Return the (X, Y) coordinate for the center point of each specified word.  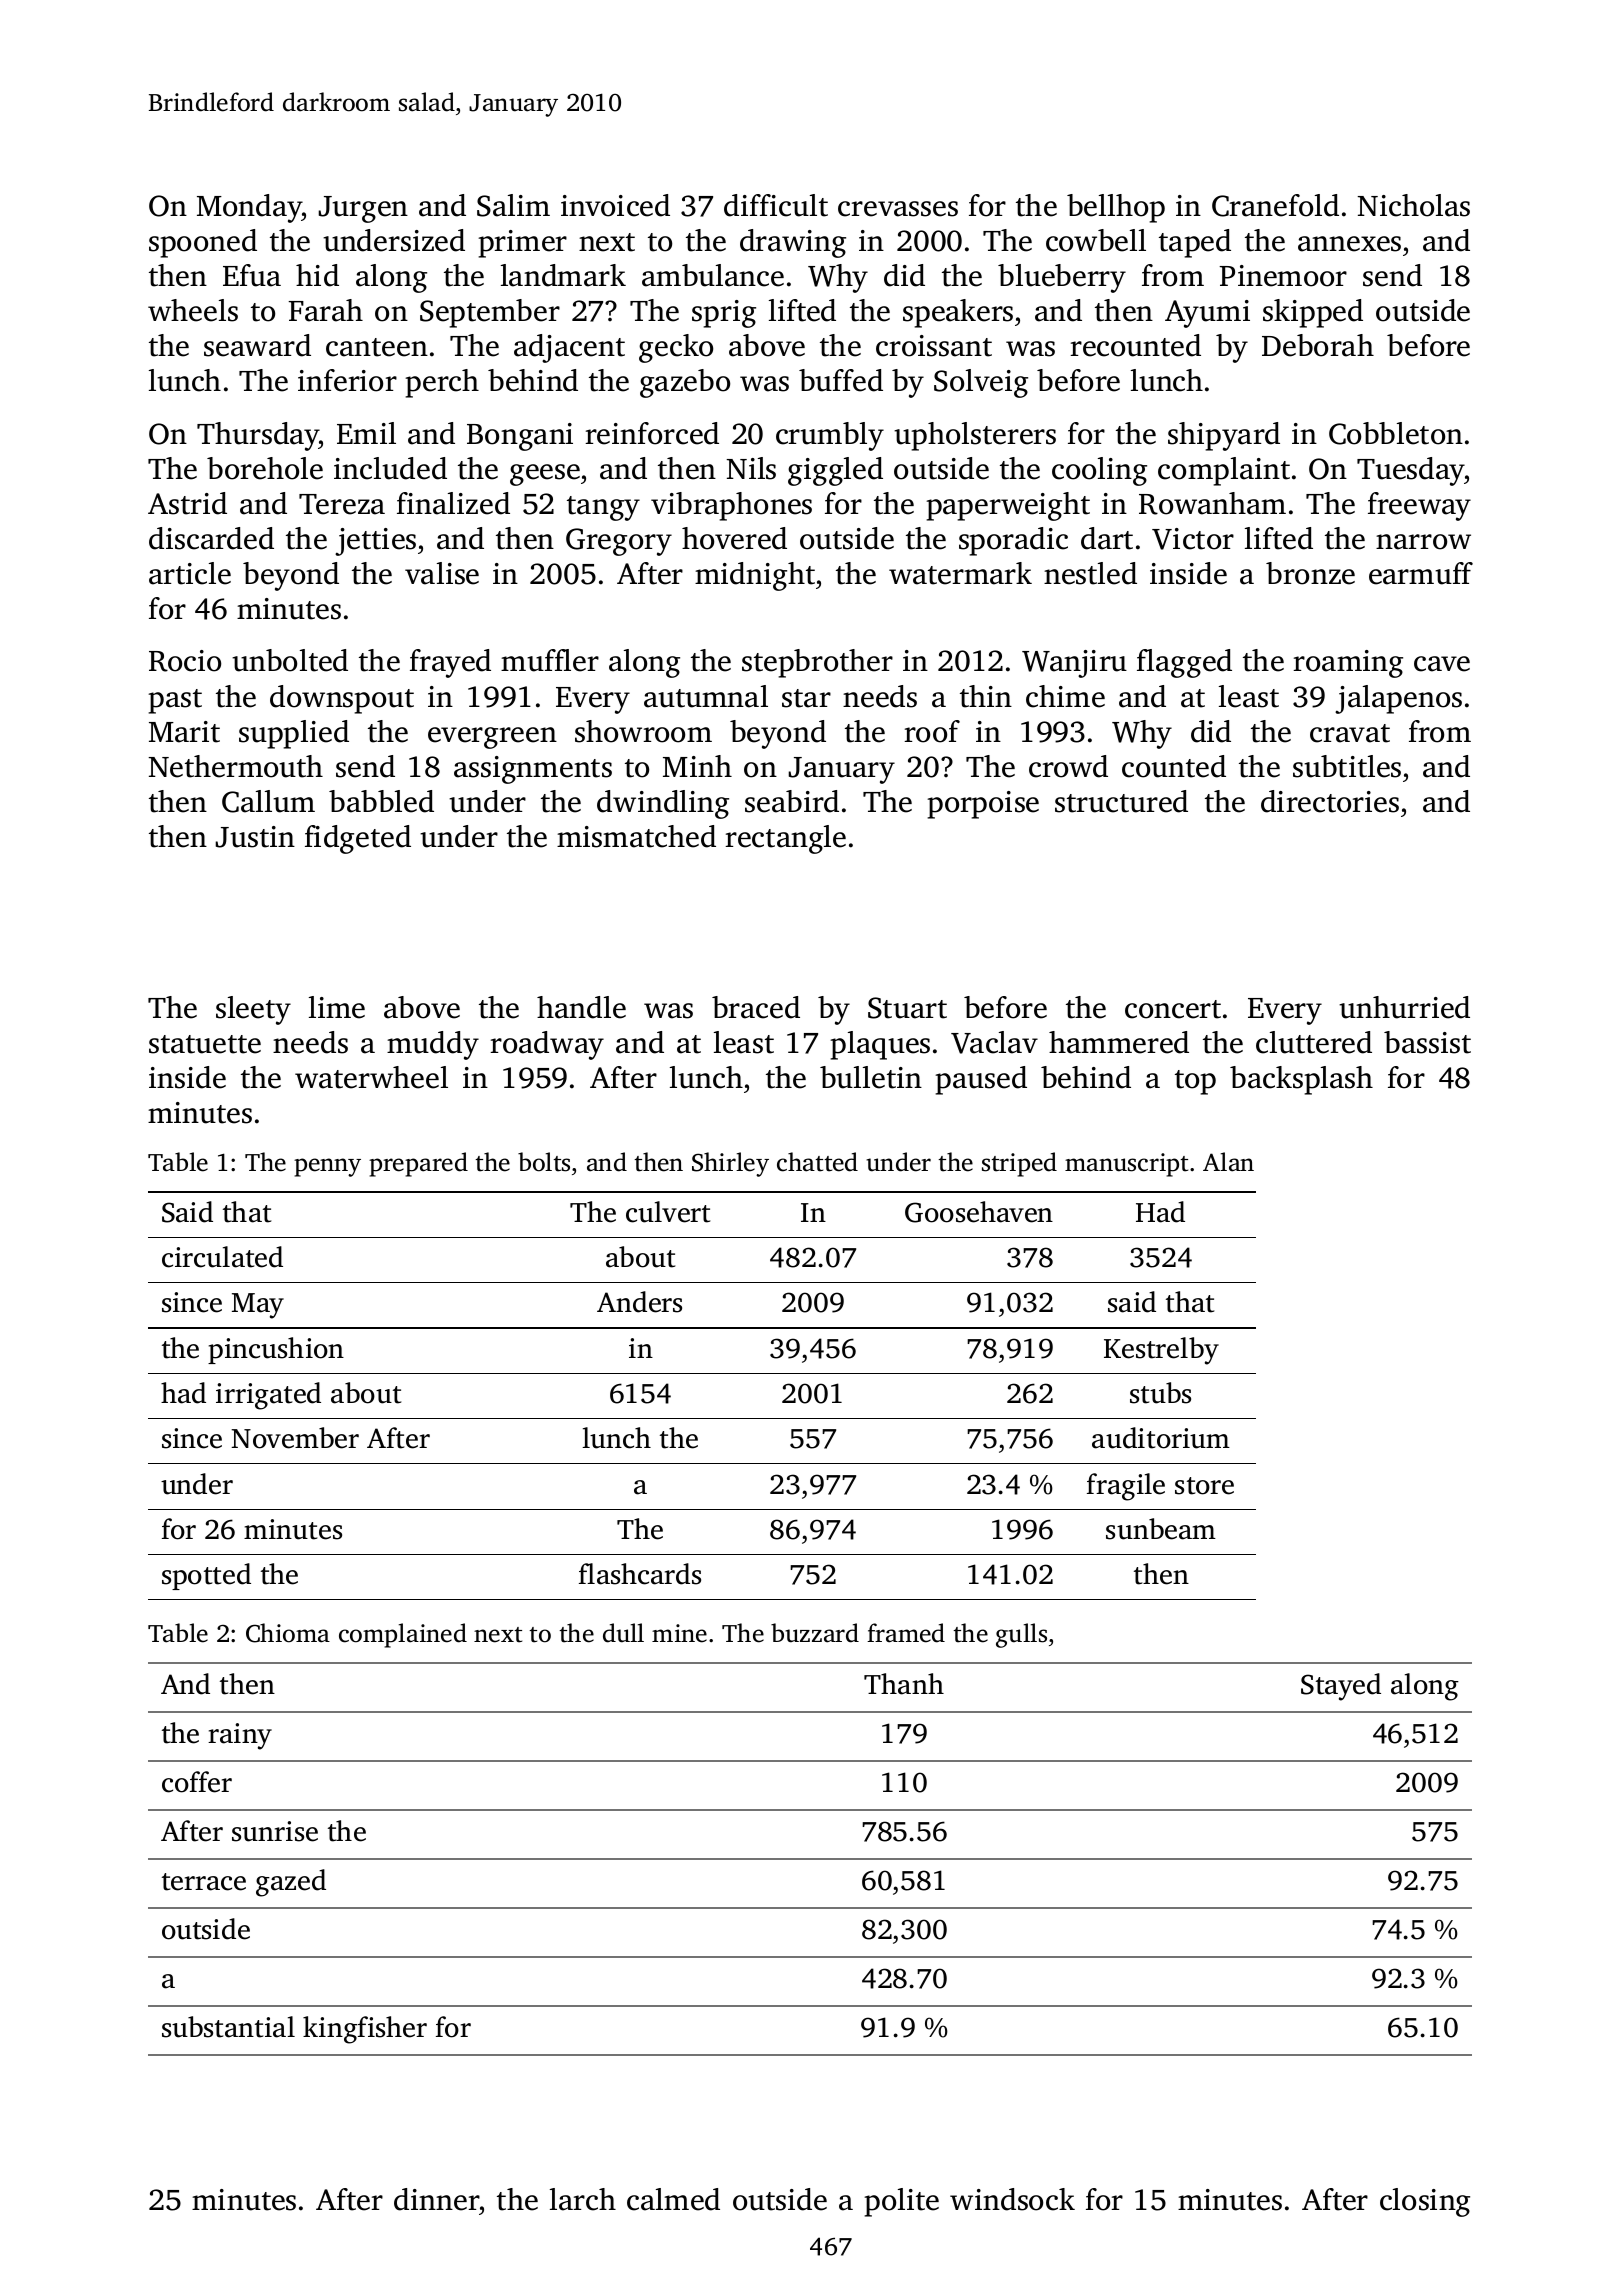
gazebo (685, 383)
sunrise (275, 1831)
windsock (1012, 2199)
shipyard (1224, 436)
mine (679, 1633)
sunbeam (1161, 1529)
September (490, 313)
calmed (673, 2199)
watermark (960, 573)
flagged (1184, 663)
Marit (184, 732)
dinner (436, 2199)
